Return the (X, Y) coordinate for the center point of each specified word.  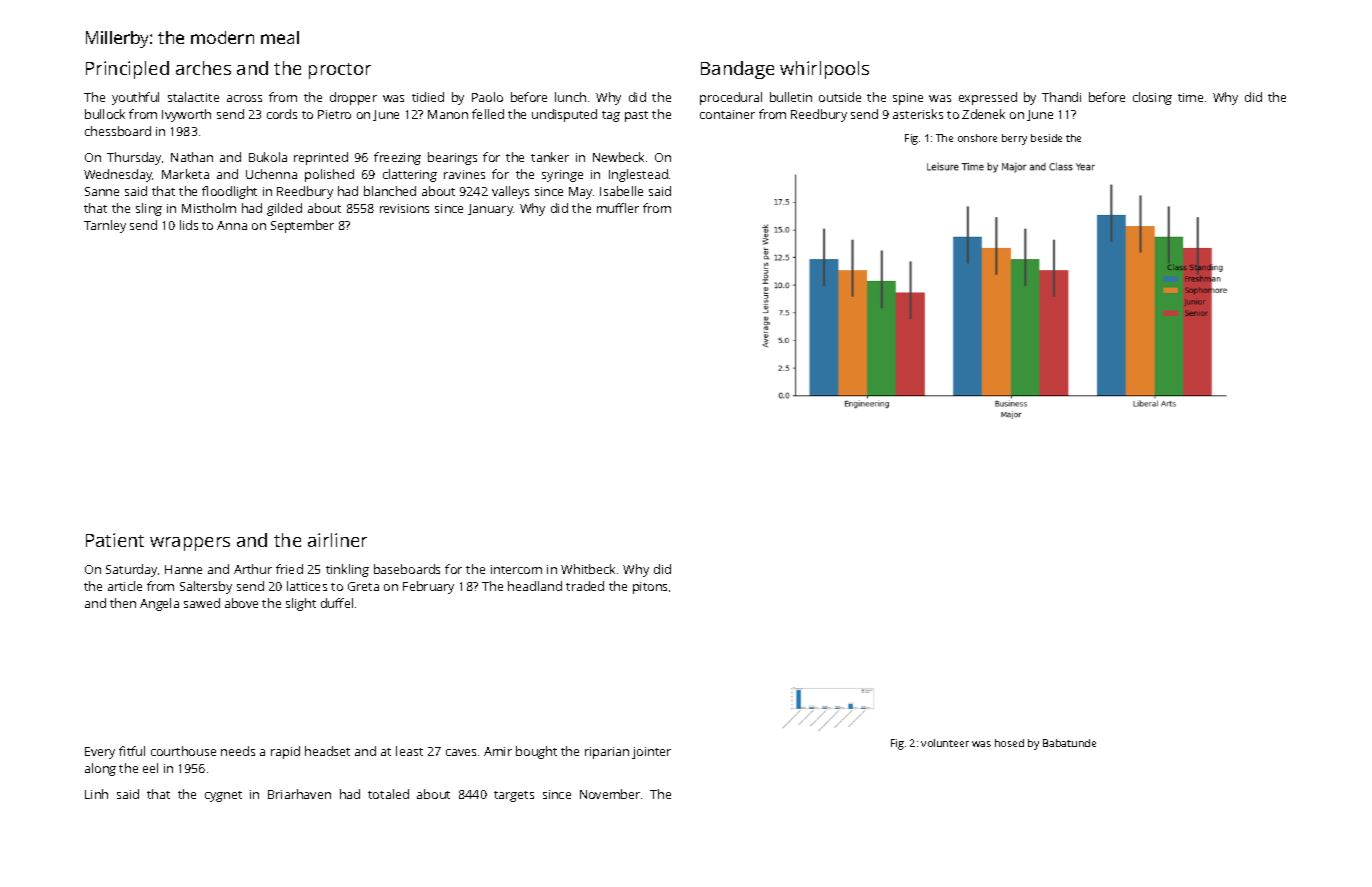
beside (1046, 138)
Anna (232, 225)
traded (585, 586)
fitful (132, 751)
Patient (115, 540)
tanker (550, 157)
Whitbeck (588, 569)
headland (535, 586)
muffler (618, 208)
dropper (353, 98)
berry (1014, 139)
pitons (650, 588)
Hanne (183, 569)
